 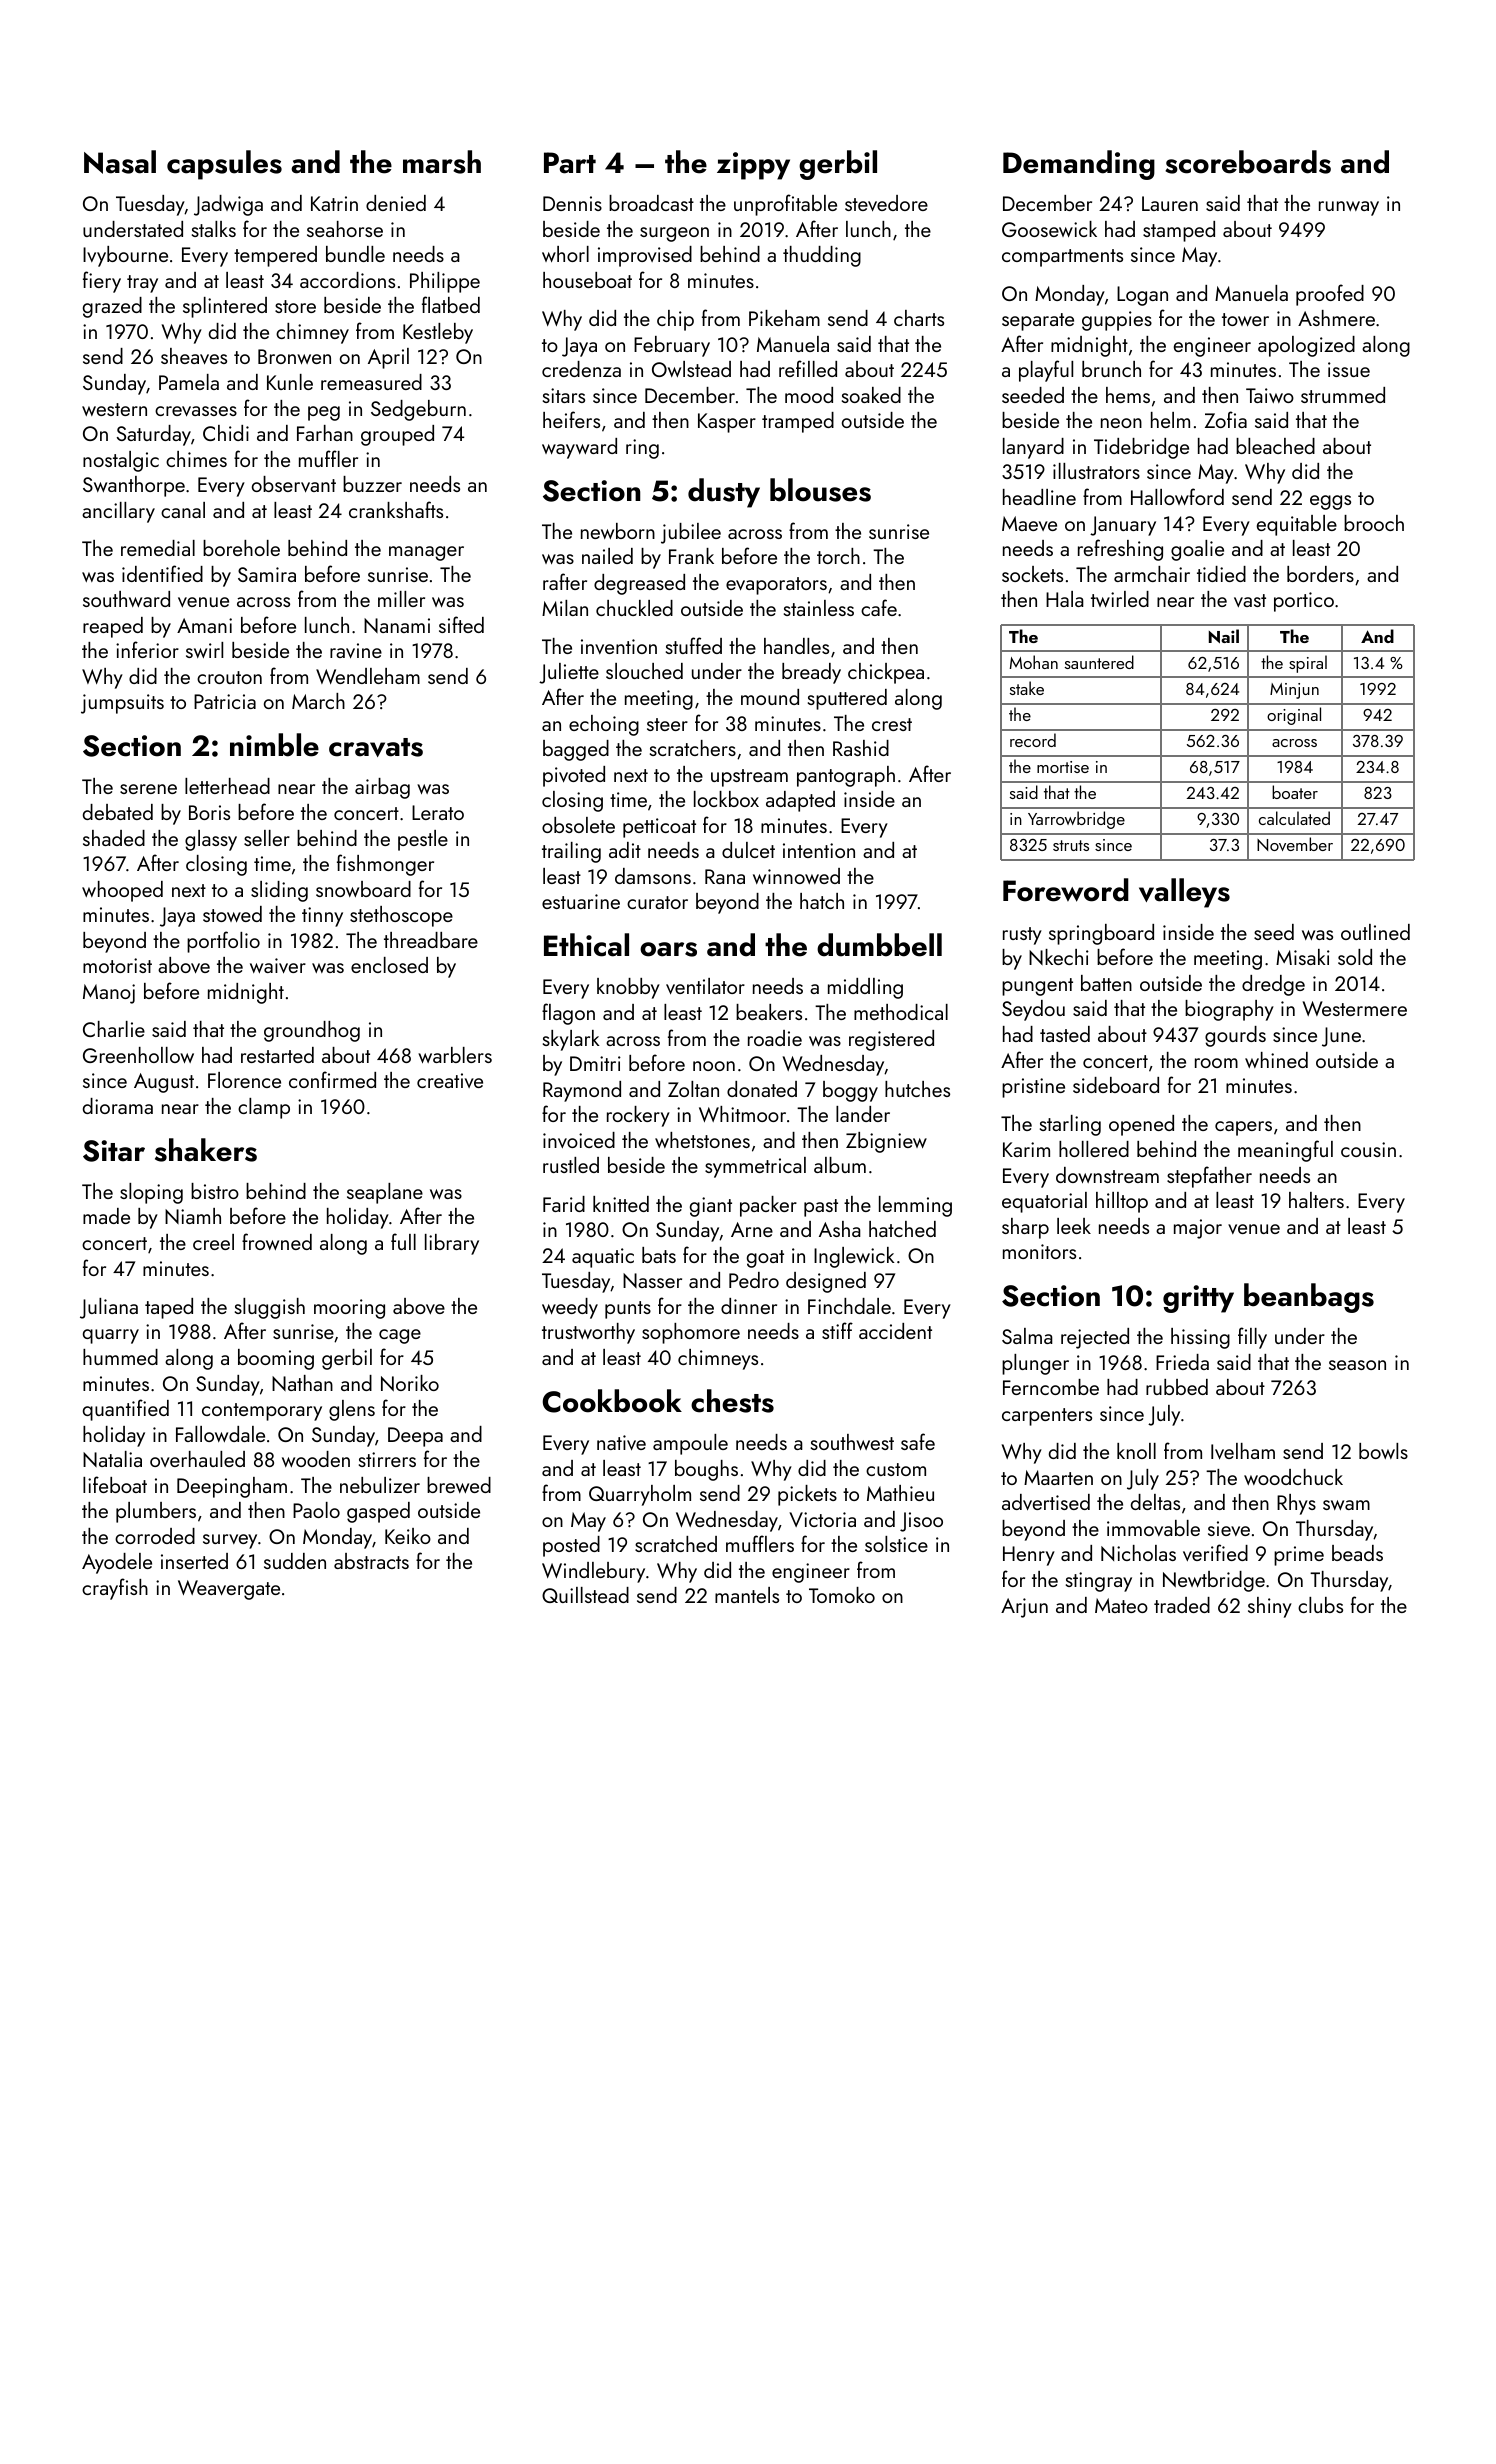 I want to click on halters, so click(x=1316, y=1200).
